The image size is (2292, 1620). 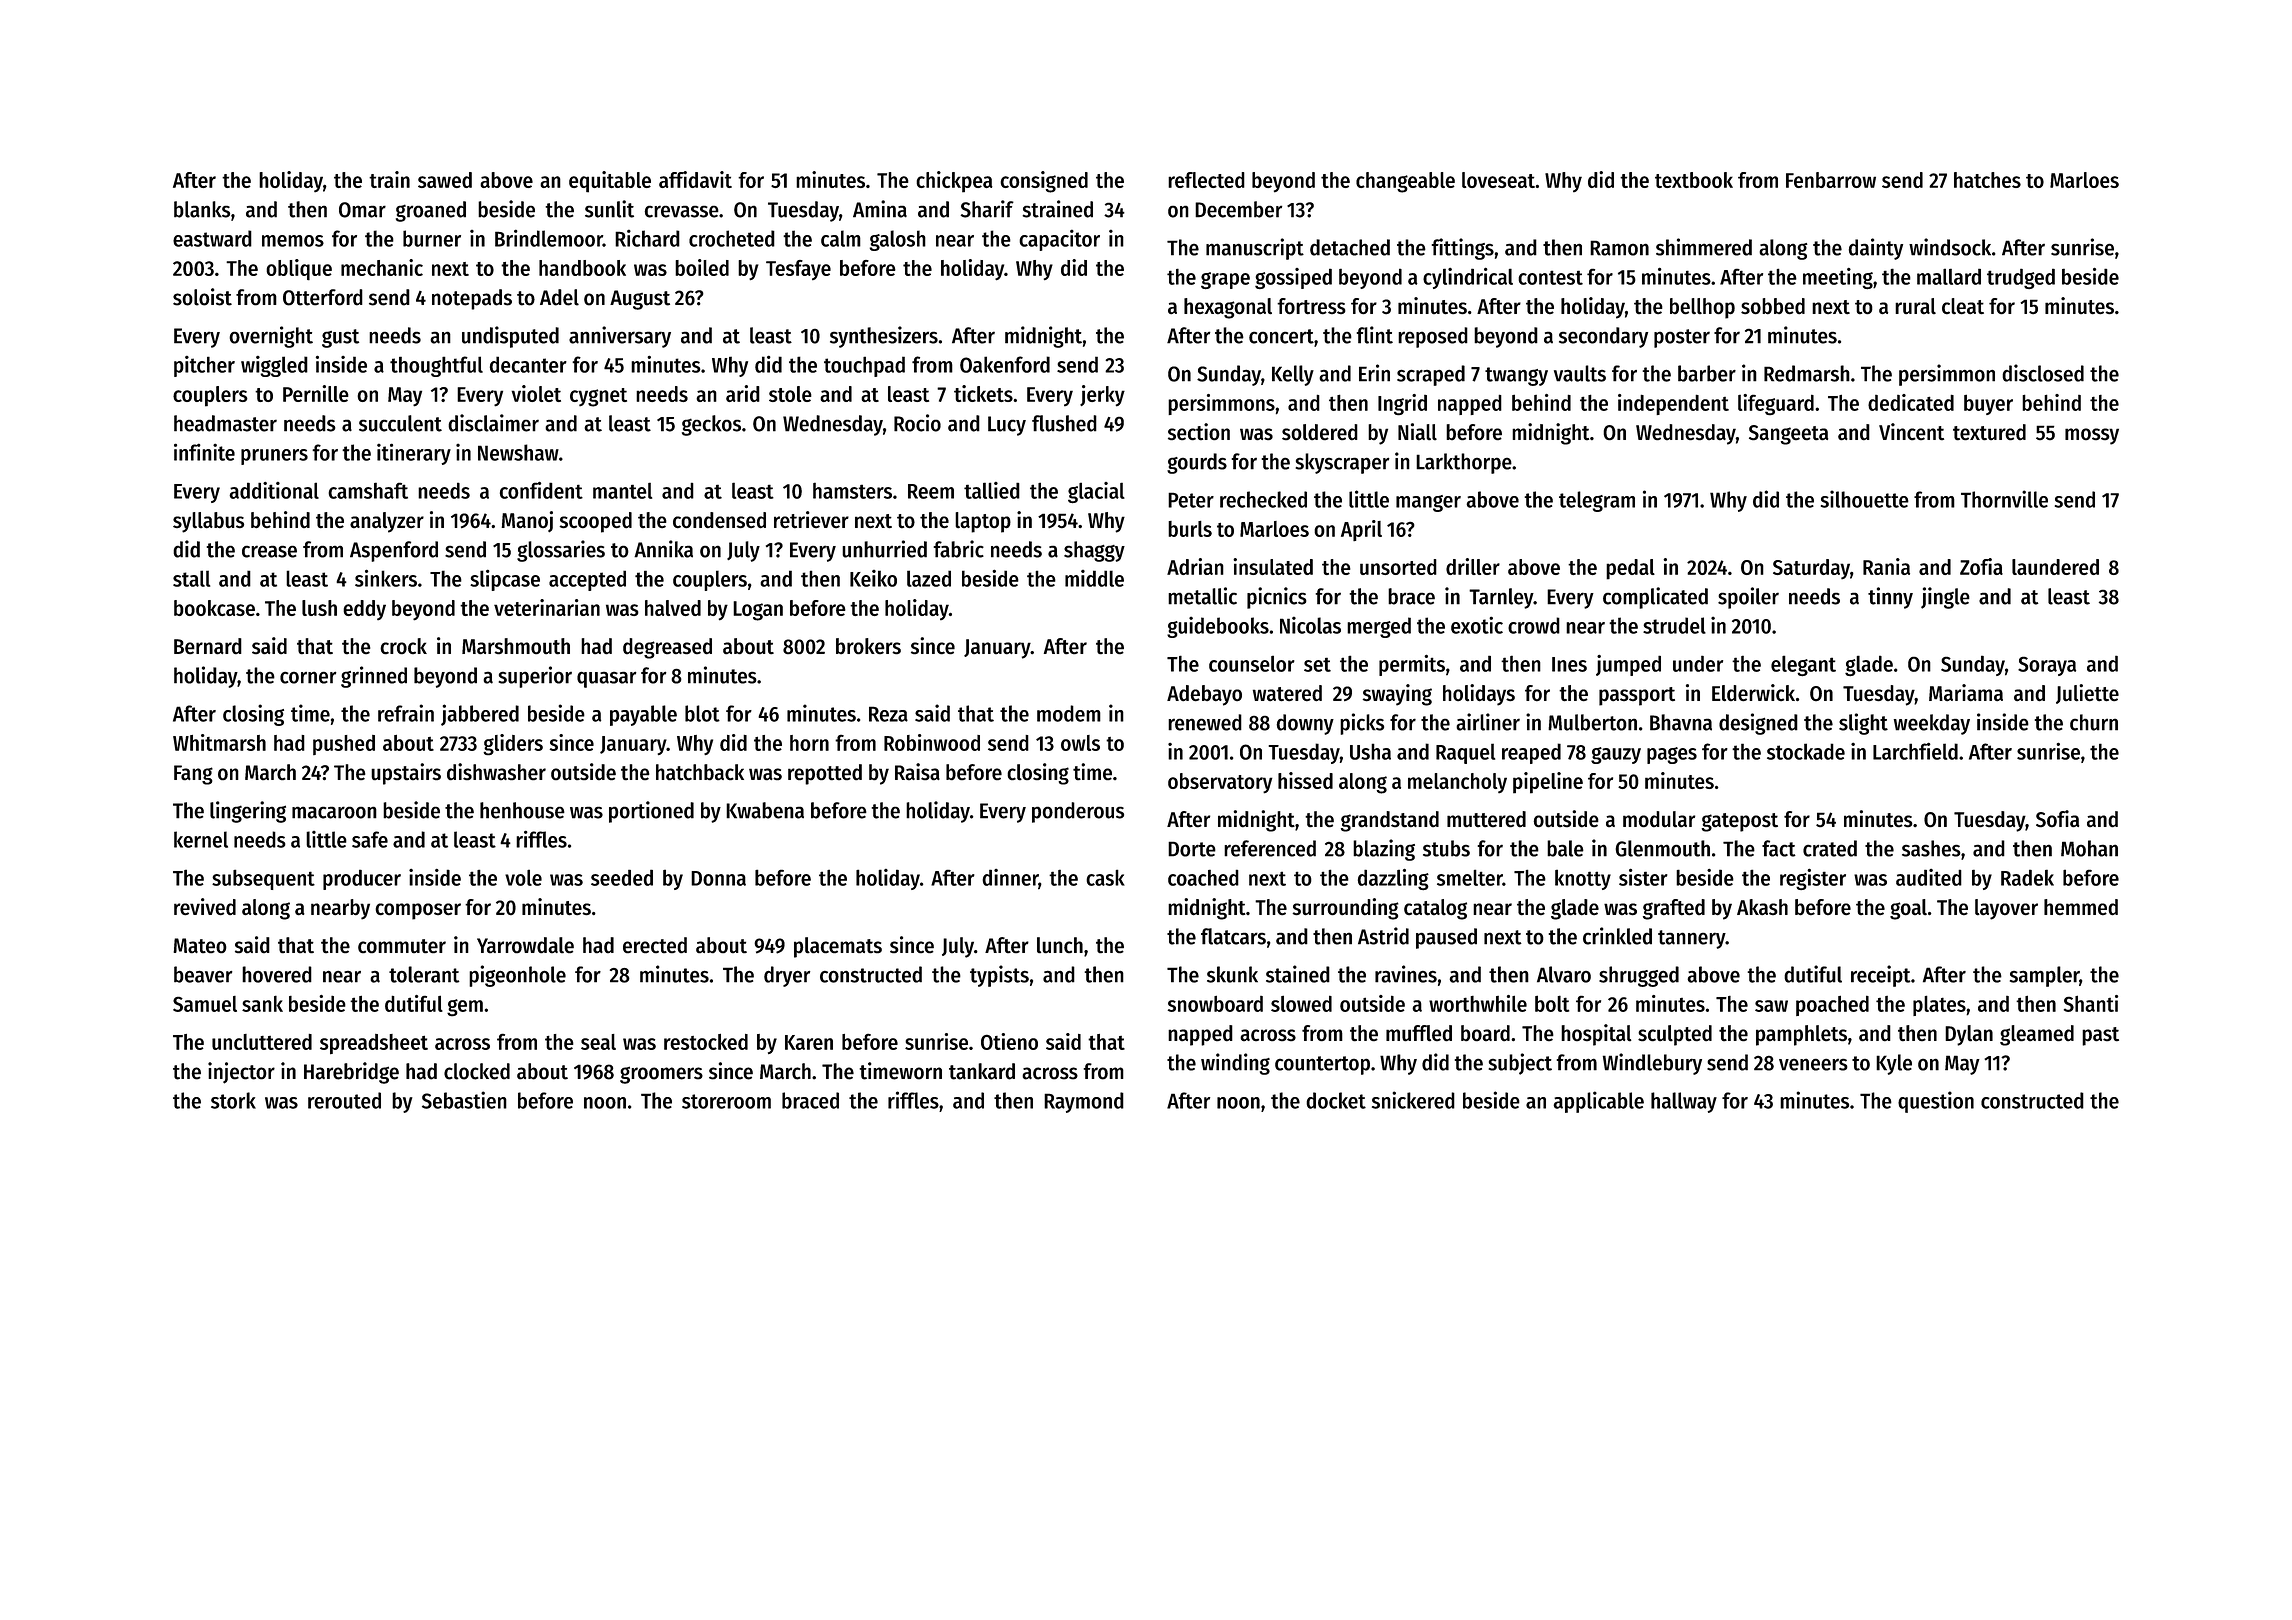 I want to click on synthesizers, so click(x=884, y=337).
